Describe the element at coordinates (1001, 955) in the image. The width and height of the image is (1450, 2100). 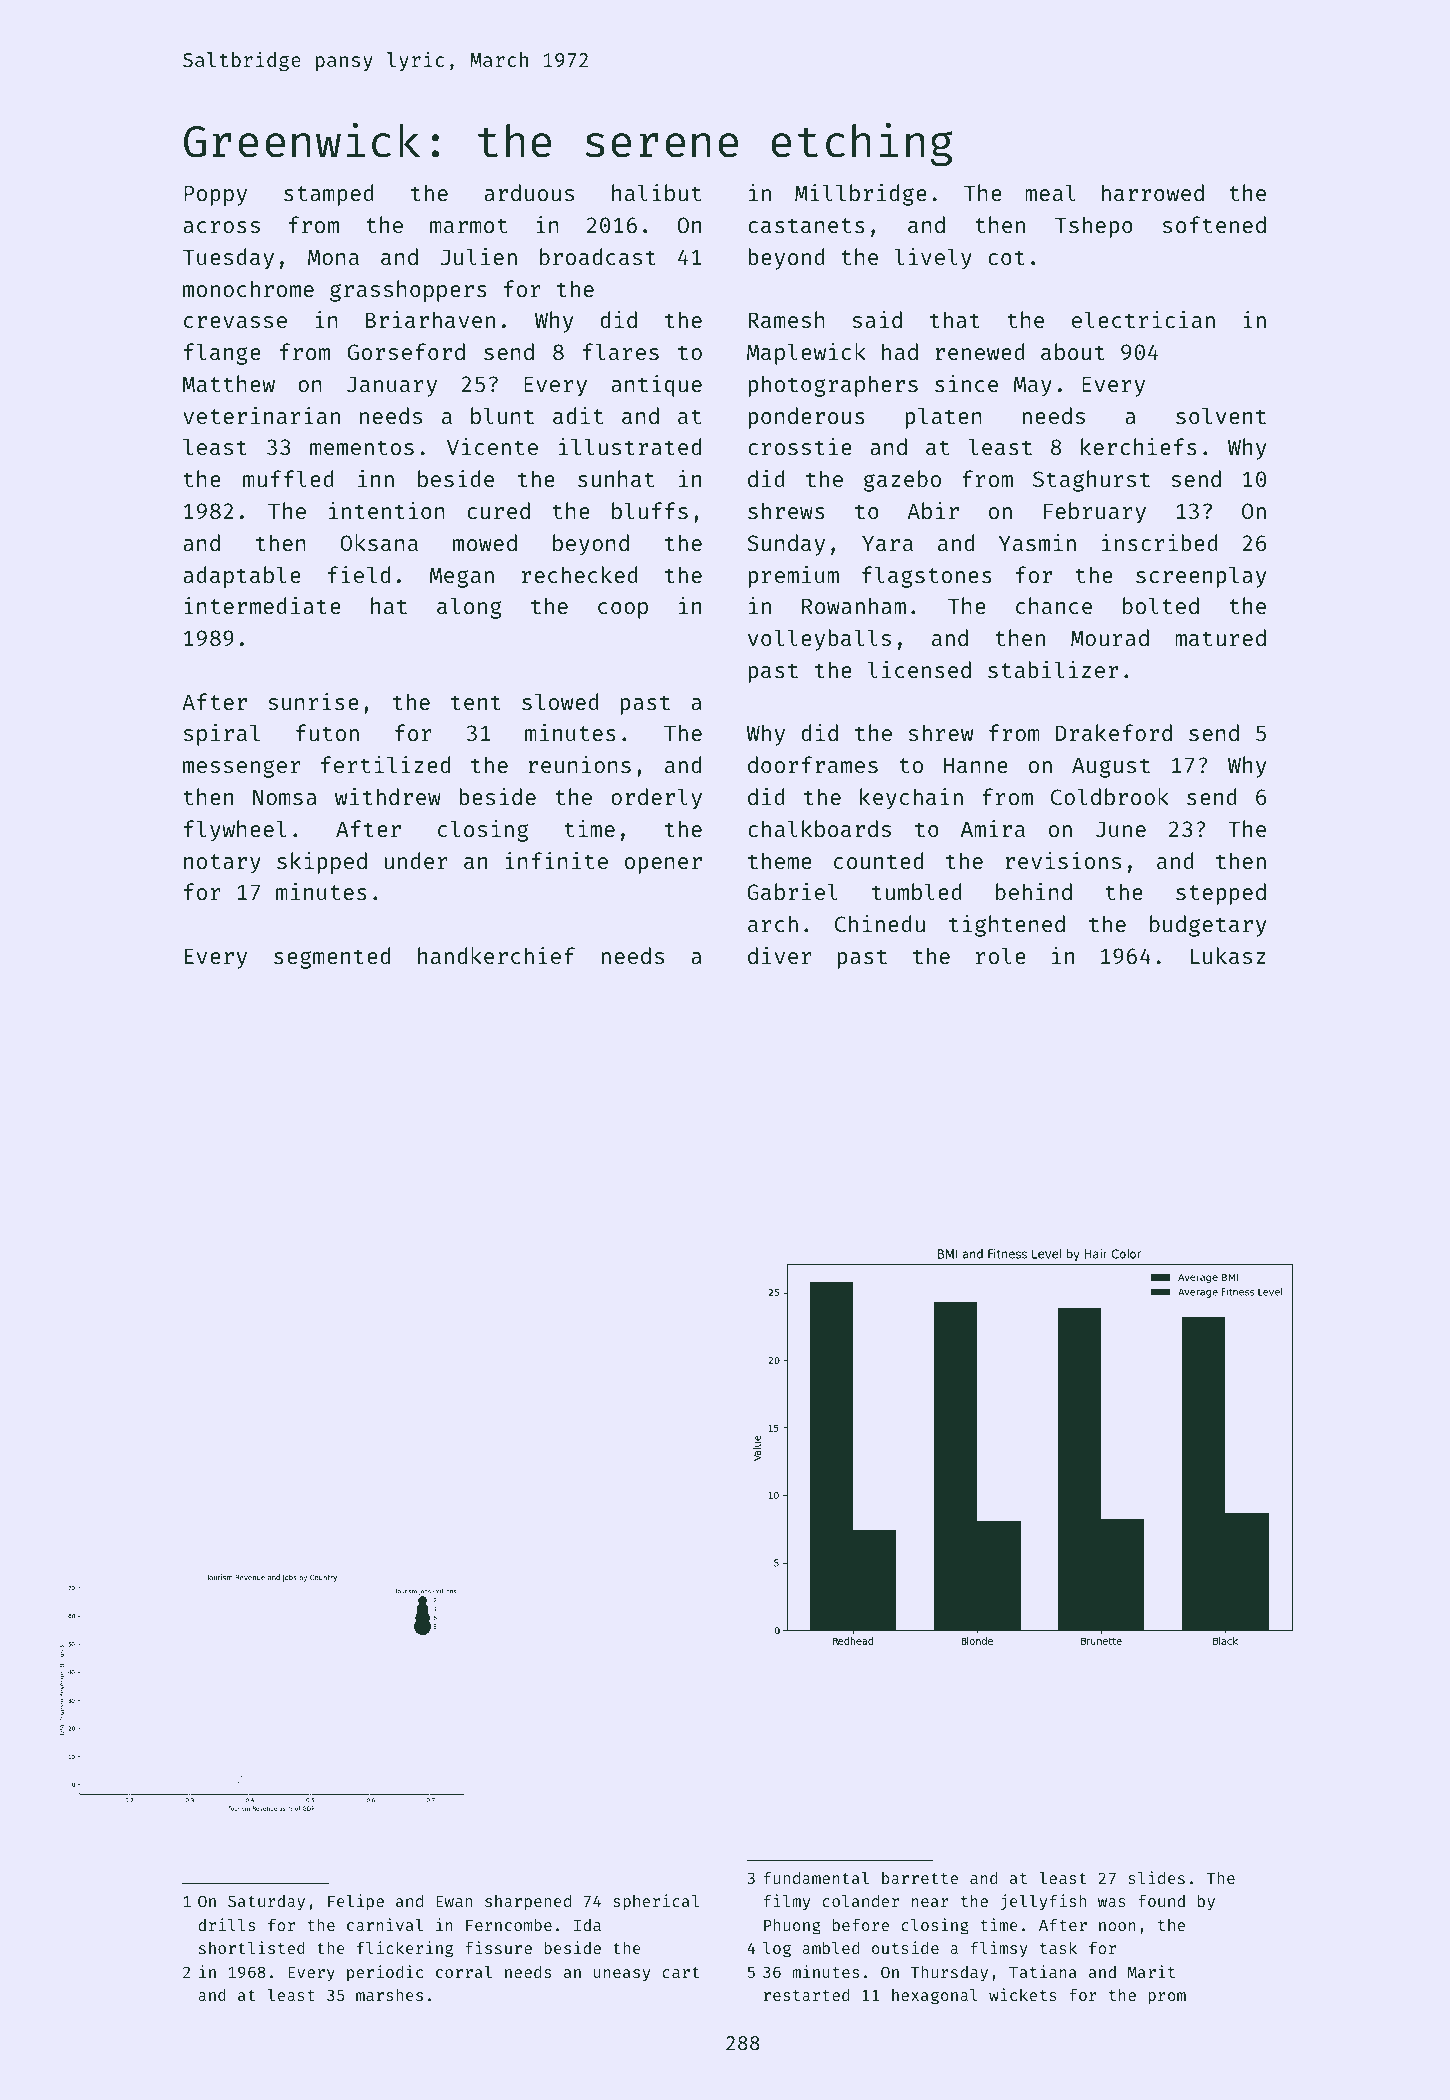
I see `role` at that location.
